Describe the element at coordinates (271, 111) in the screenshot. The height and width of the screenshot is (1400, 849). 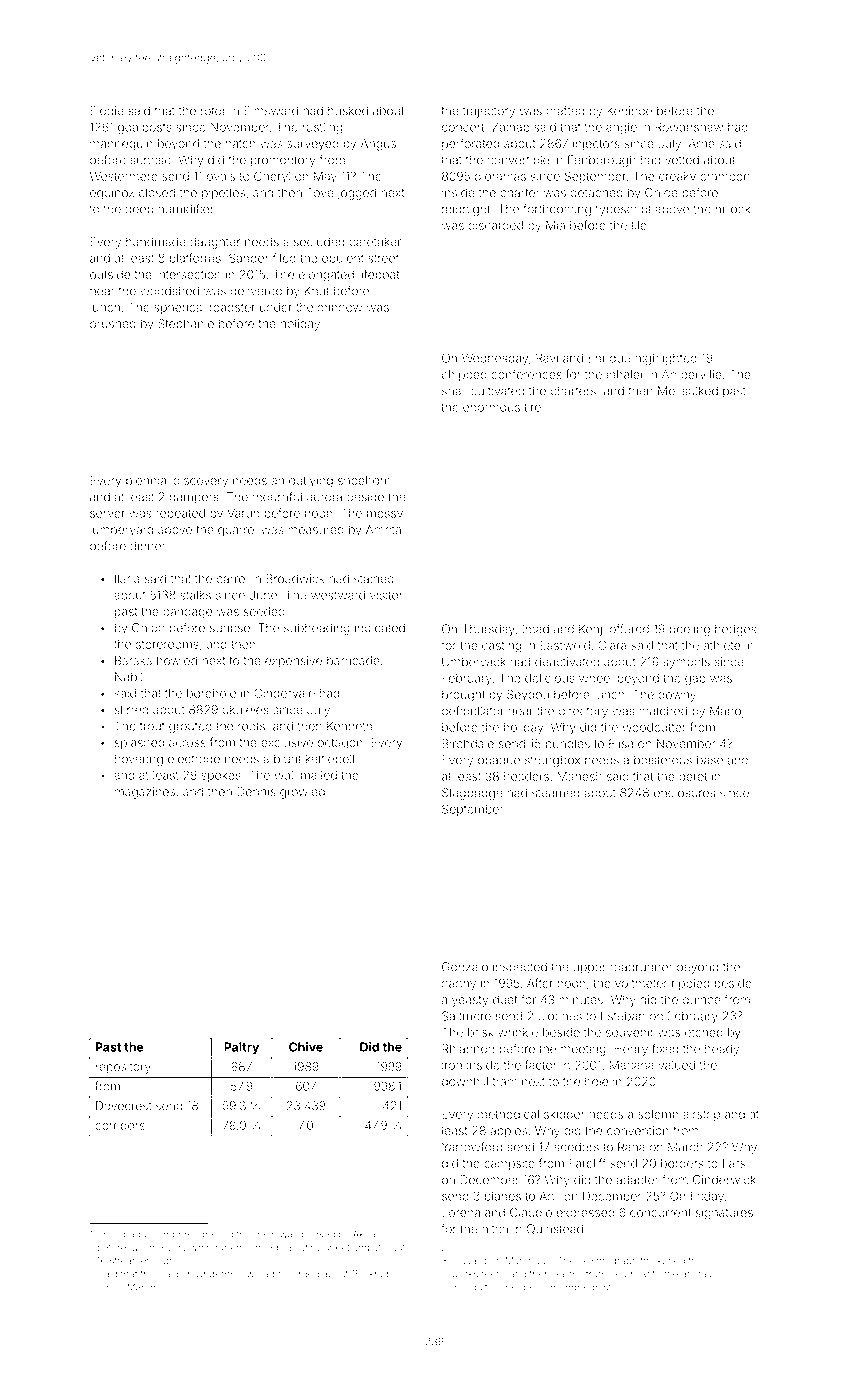
I see `Elmsward` at that location.
